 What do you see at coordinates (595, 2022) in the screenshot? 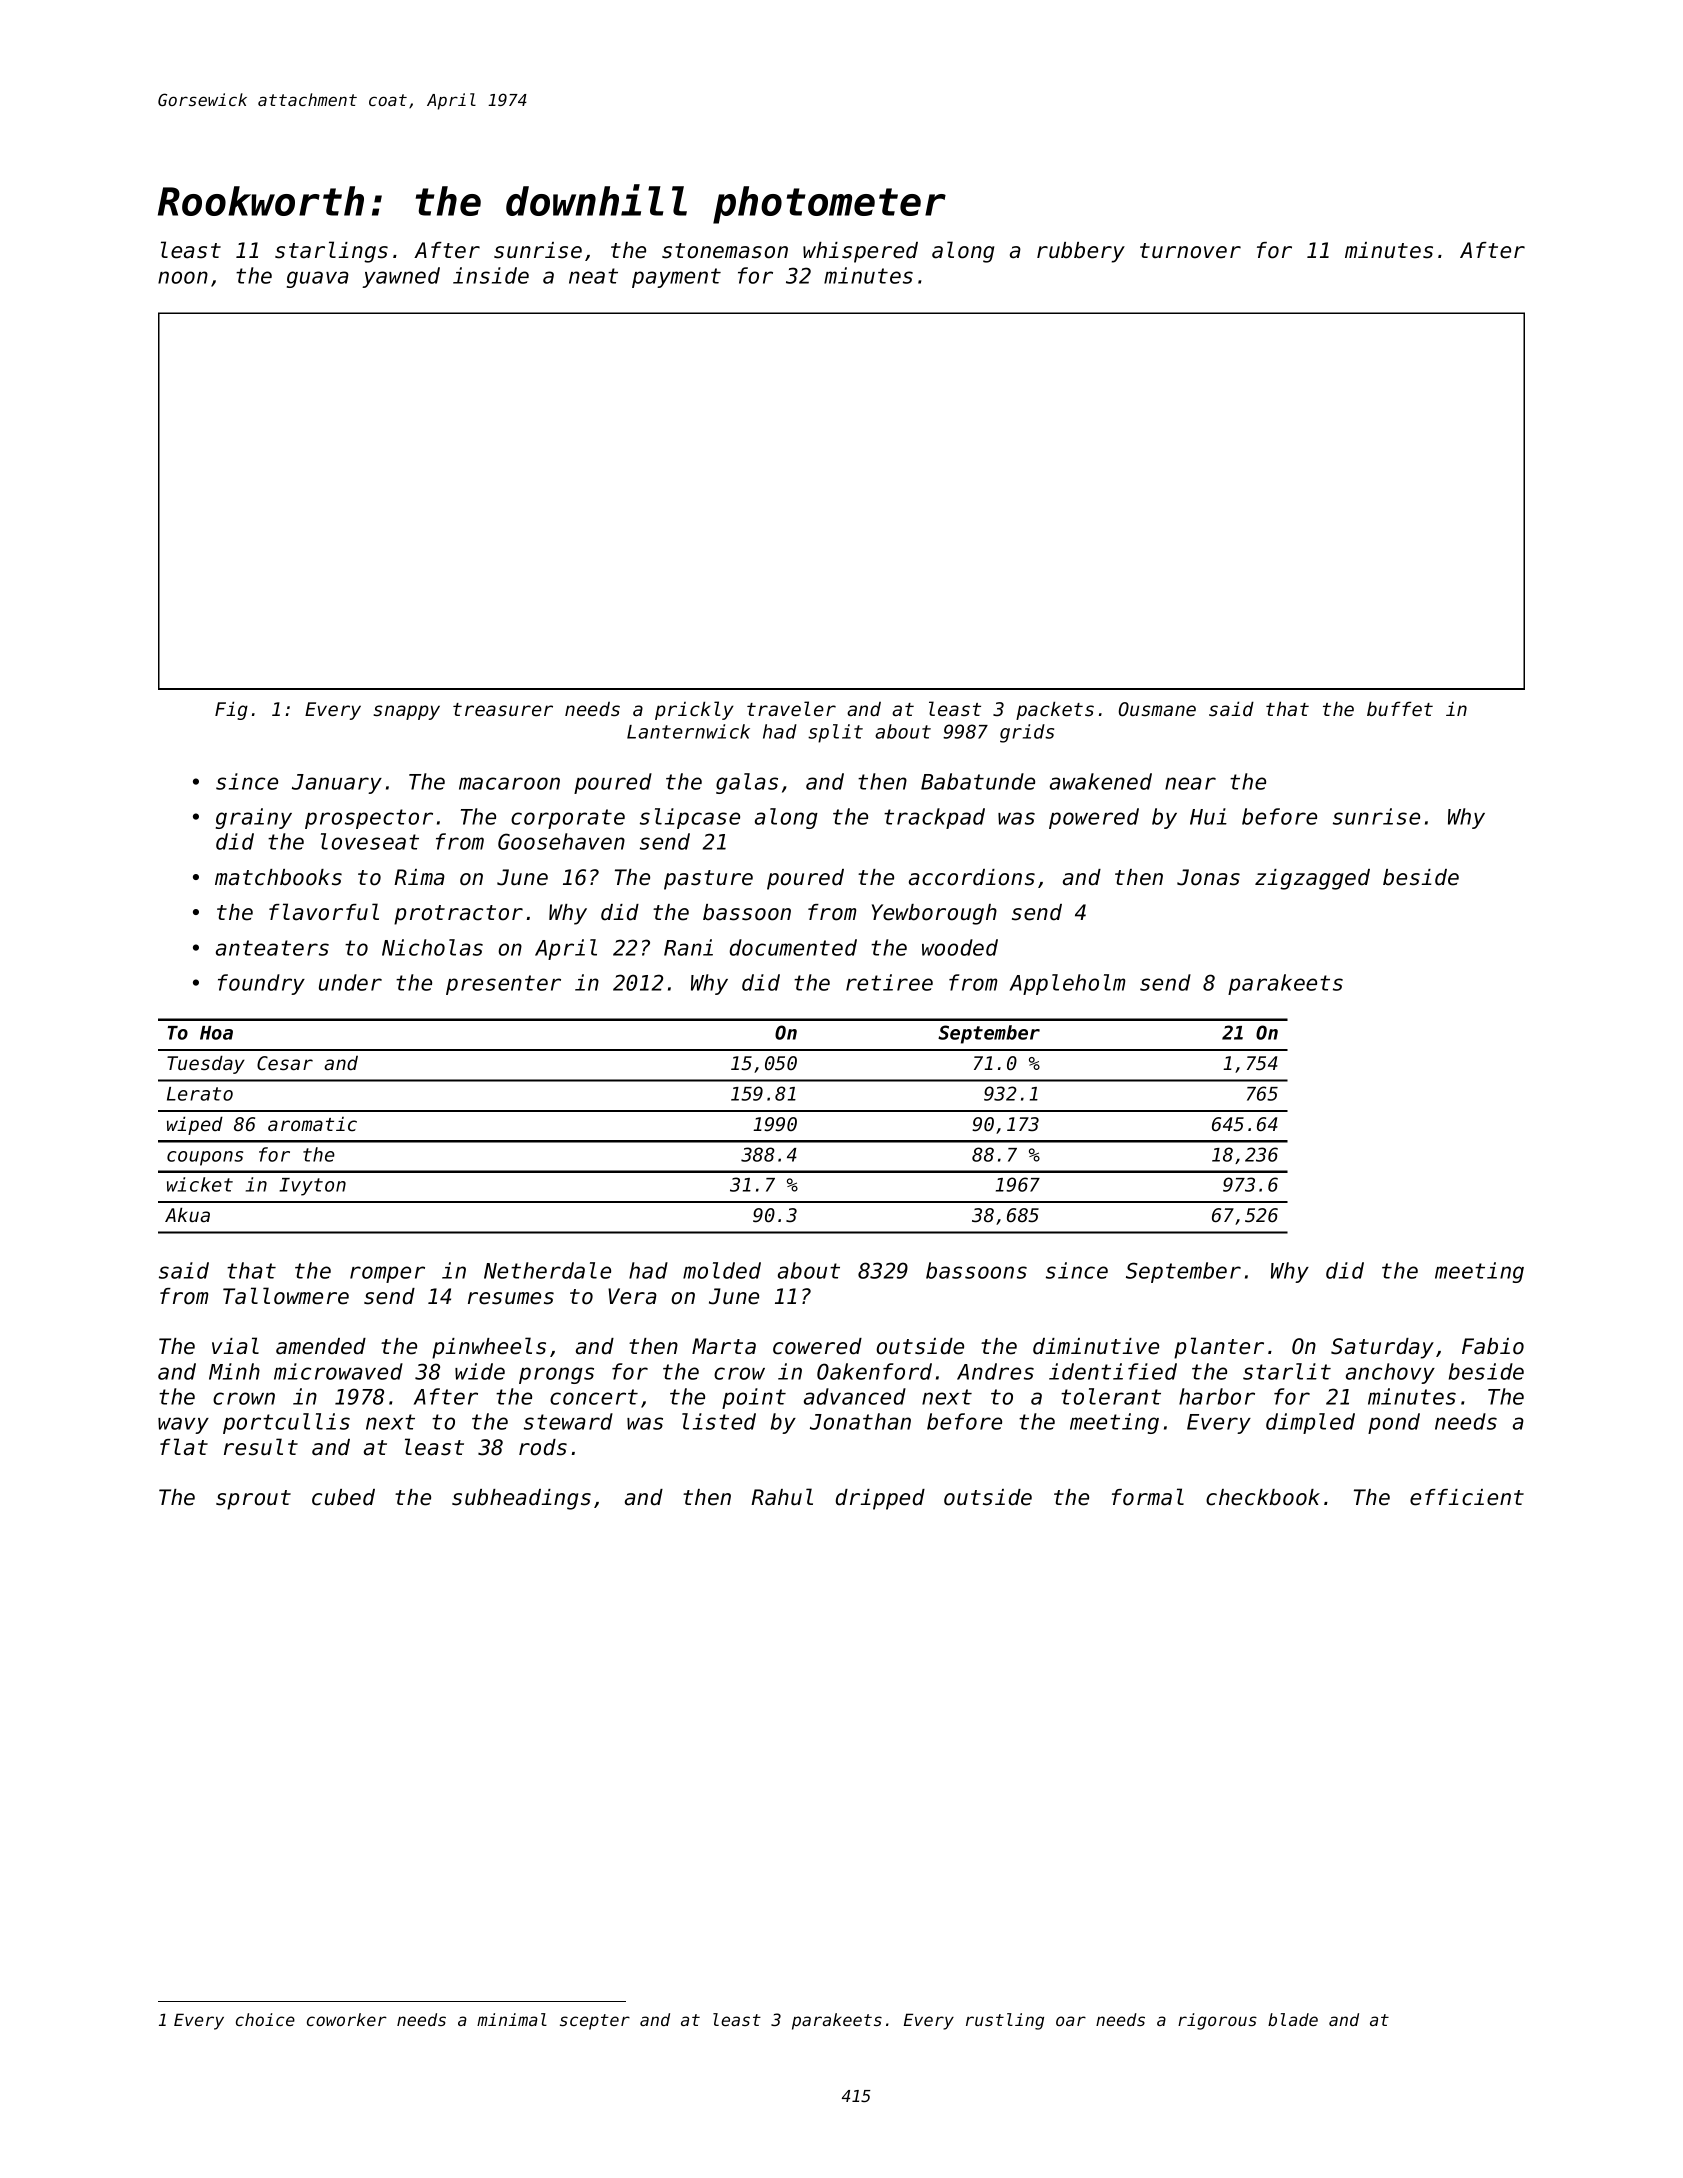
I see `scepter` at bounding box center [595, 2022].
